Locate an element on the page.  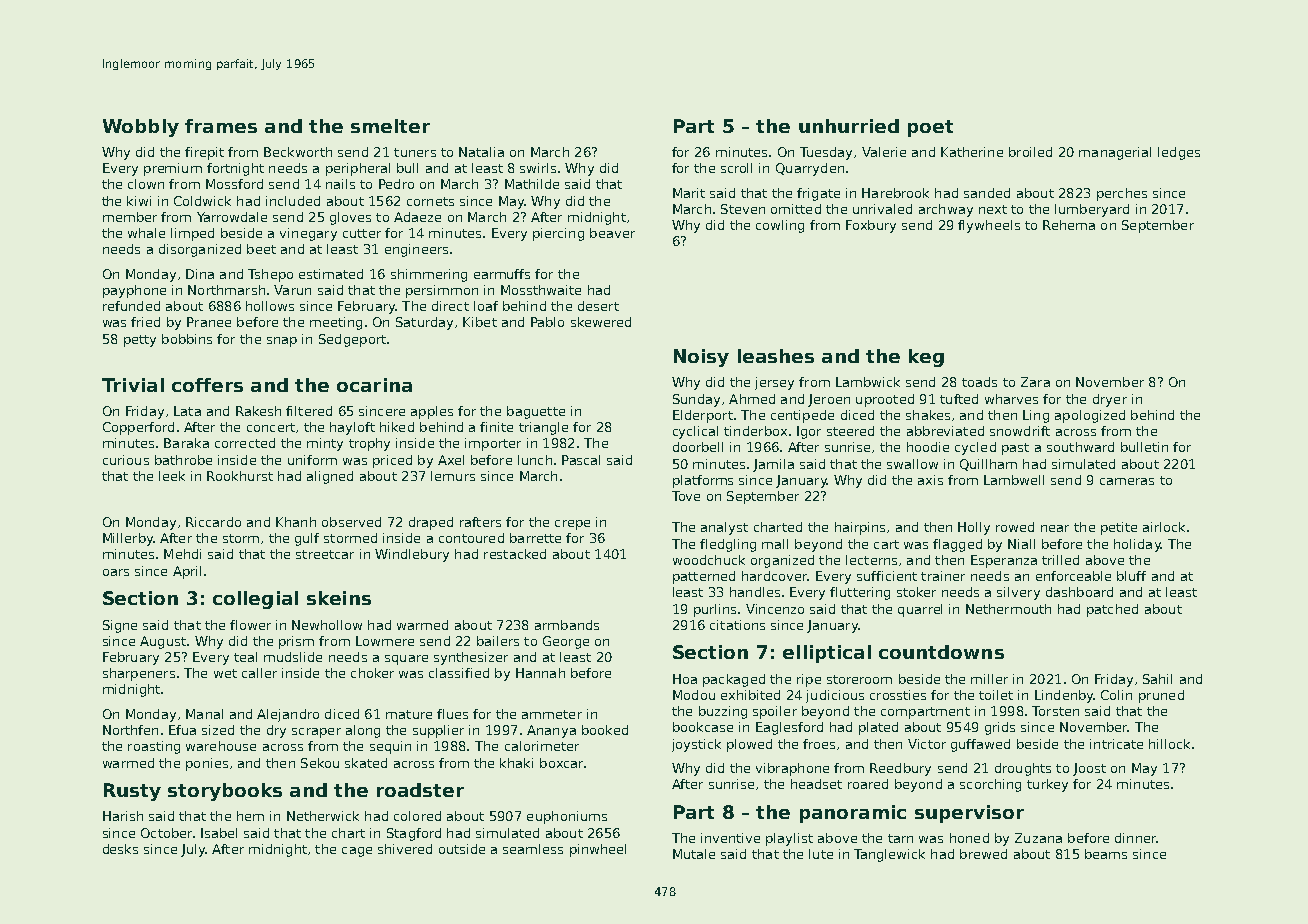
poet is located at coordinates (930, 128).
